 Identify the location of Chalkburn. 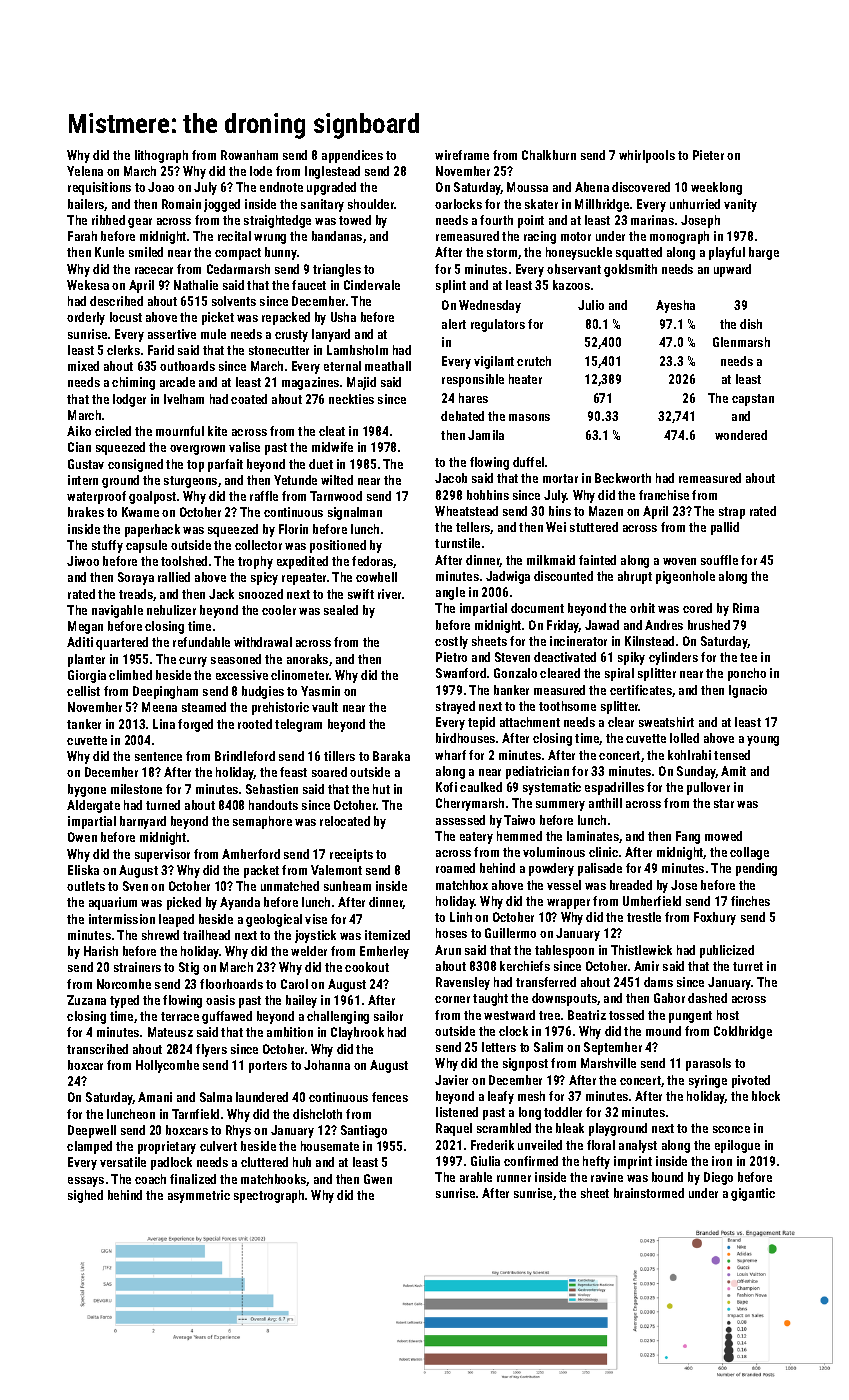
(549, 155).
